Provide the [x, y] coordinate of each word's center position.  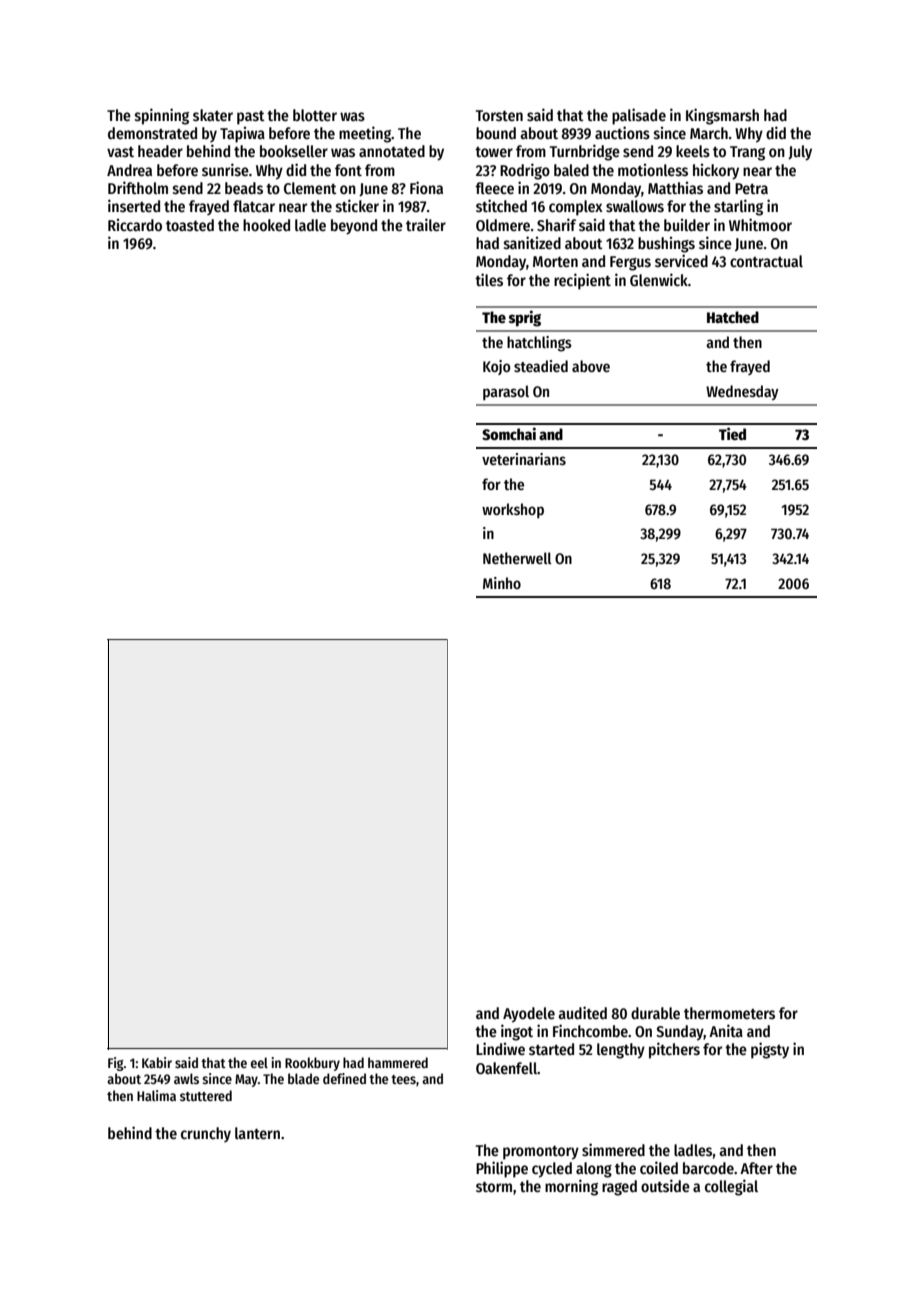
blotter [315, 115]
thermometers [729, 1013]
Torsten [499, 115]
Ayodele [529, 1015]
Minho [502, 583]
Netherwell [517, 558]
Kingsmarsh [722, 116]
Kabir [157, 1062]
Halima [156, 1095]
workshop [513, 510]
